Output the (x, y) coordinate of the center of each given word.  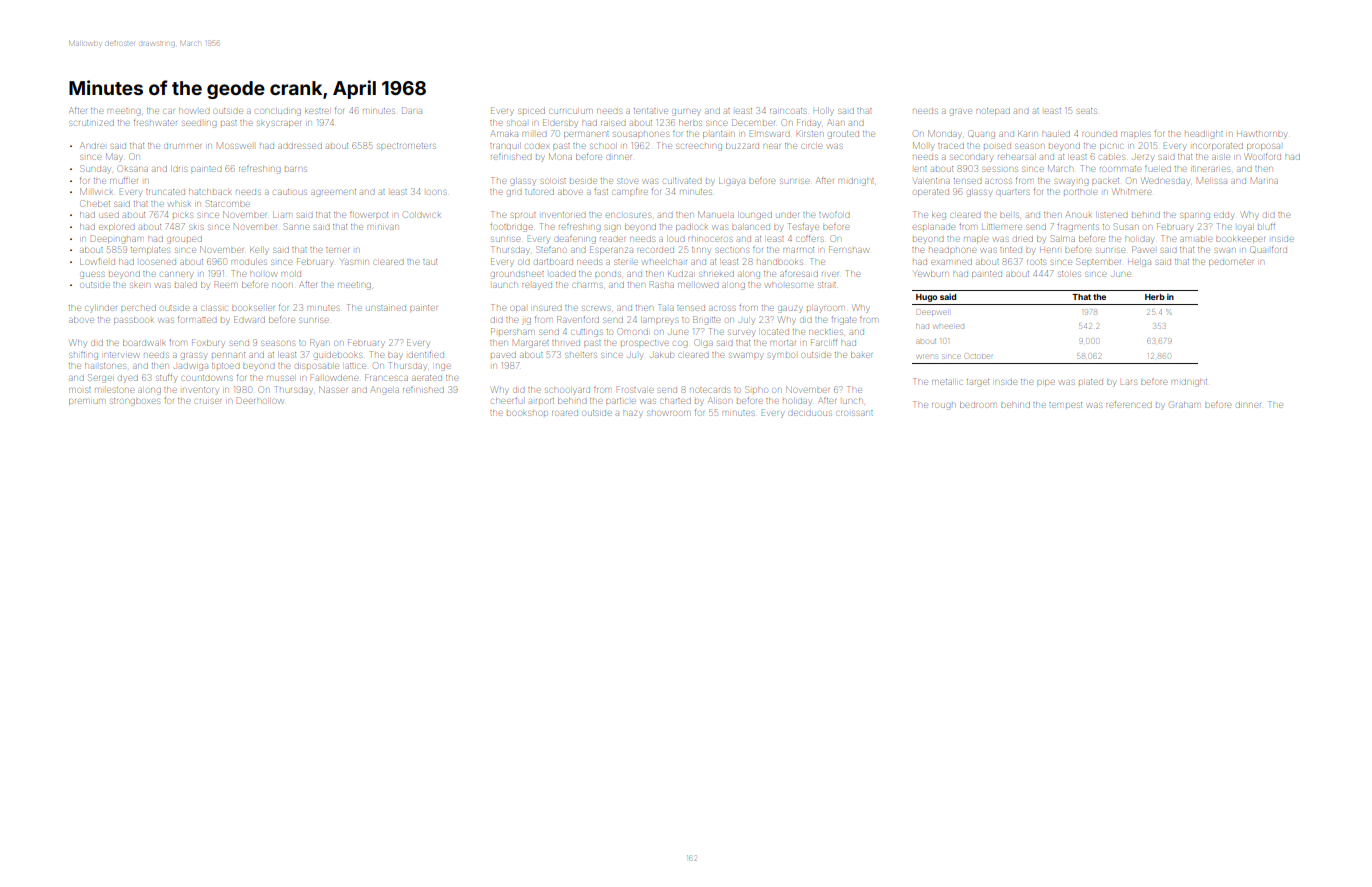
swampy (745, 356)
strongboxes (135, 402)
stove (627, 181)
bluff (1266, 227)
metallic (947, 382)
